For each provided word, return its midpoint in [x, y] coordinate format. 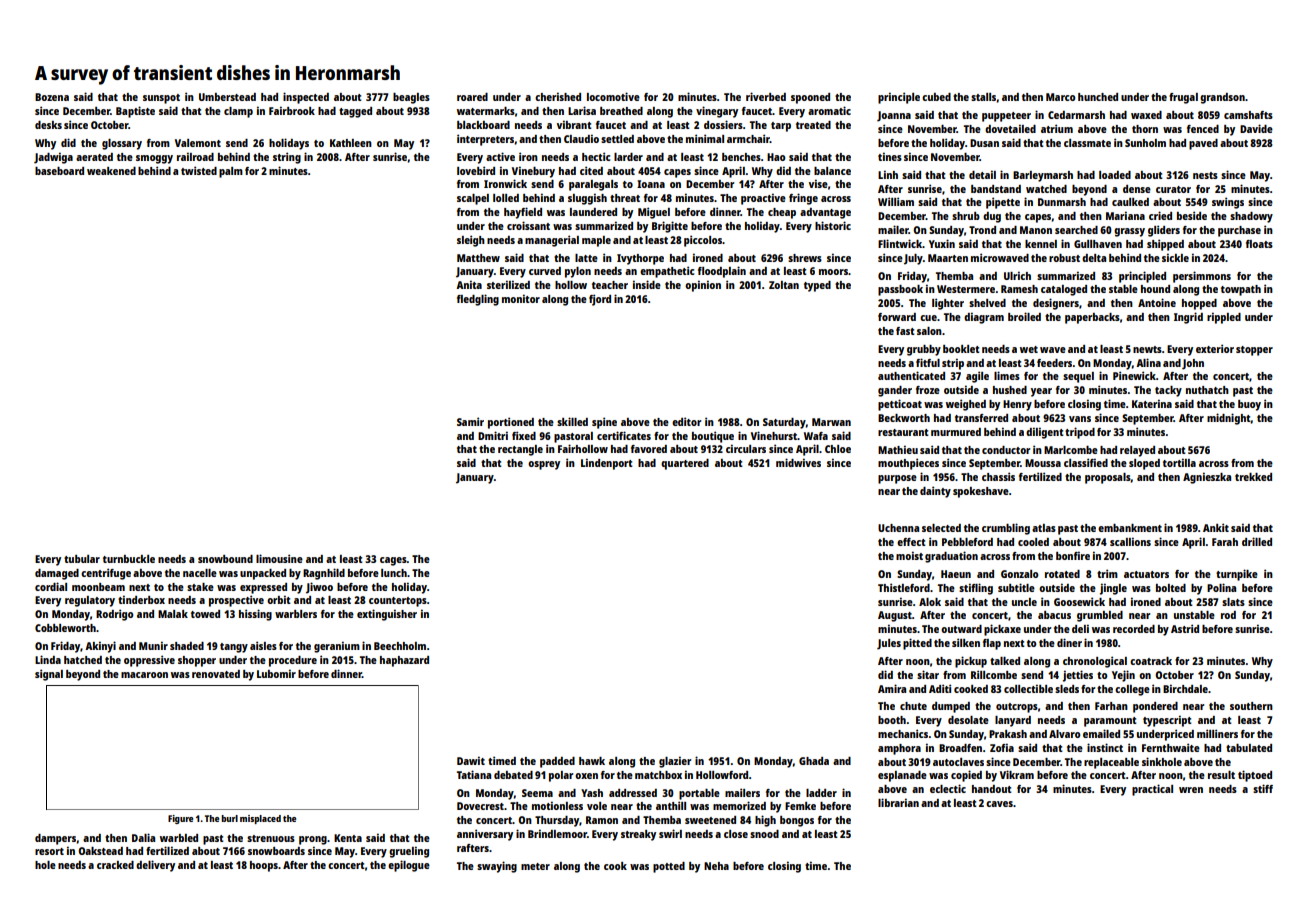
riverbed [766, 96]
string [287, 158]
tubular [82, 559]
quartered [685, 464]
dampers [56, 839]
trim [1107, 573]
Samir [470, 421]
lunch [394, 573]
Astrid [1185, 628]
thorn [1145, 129]
